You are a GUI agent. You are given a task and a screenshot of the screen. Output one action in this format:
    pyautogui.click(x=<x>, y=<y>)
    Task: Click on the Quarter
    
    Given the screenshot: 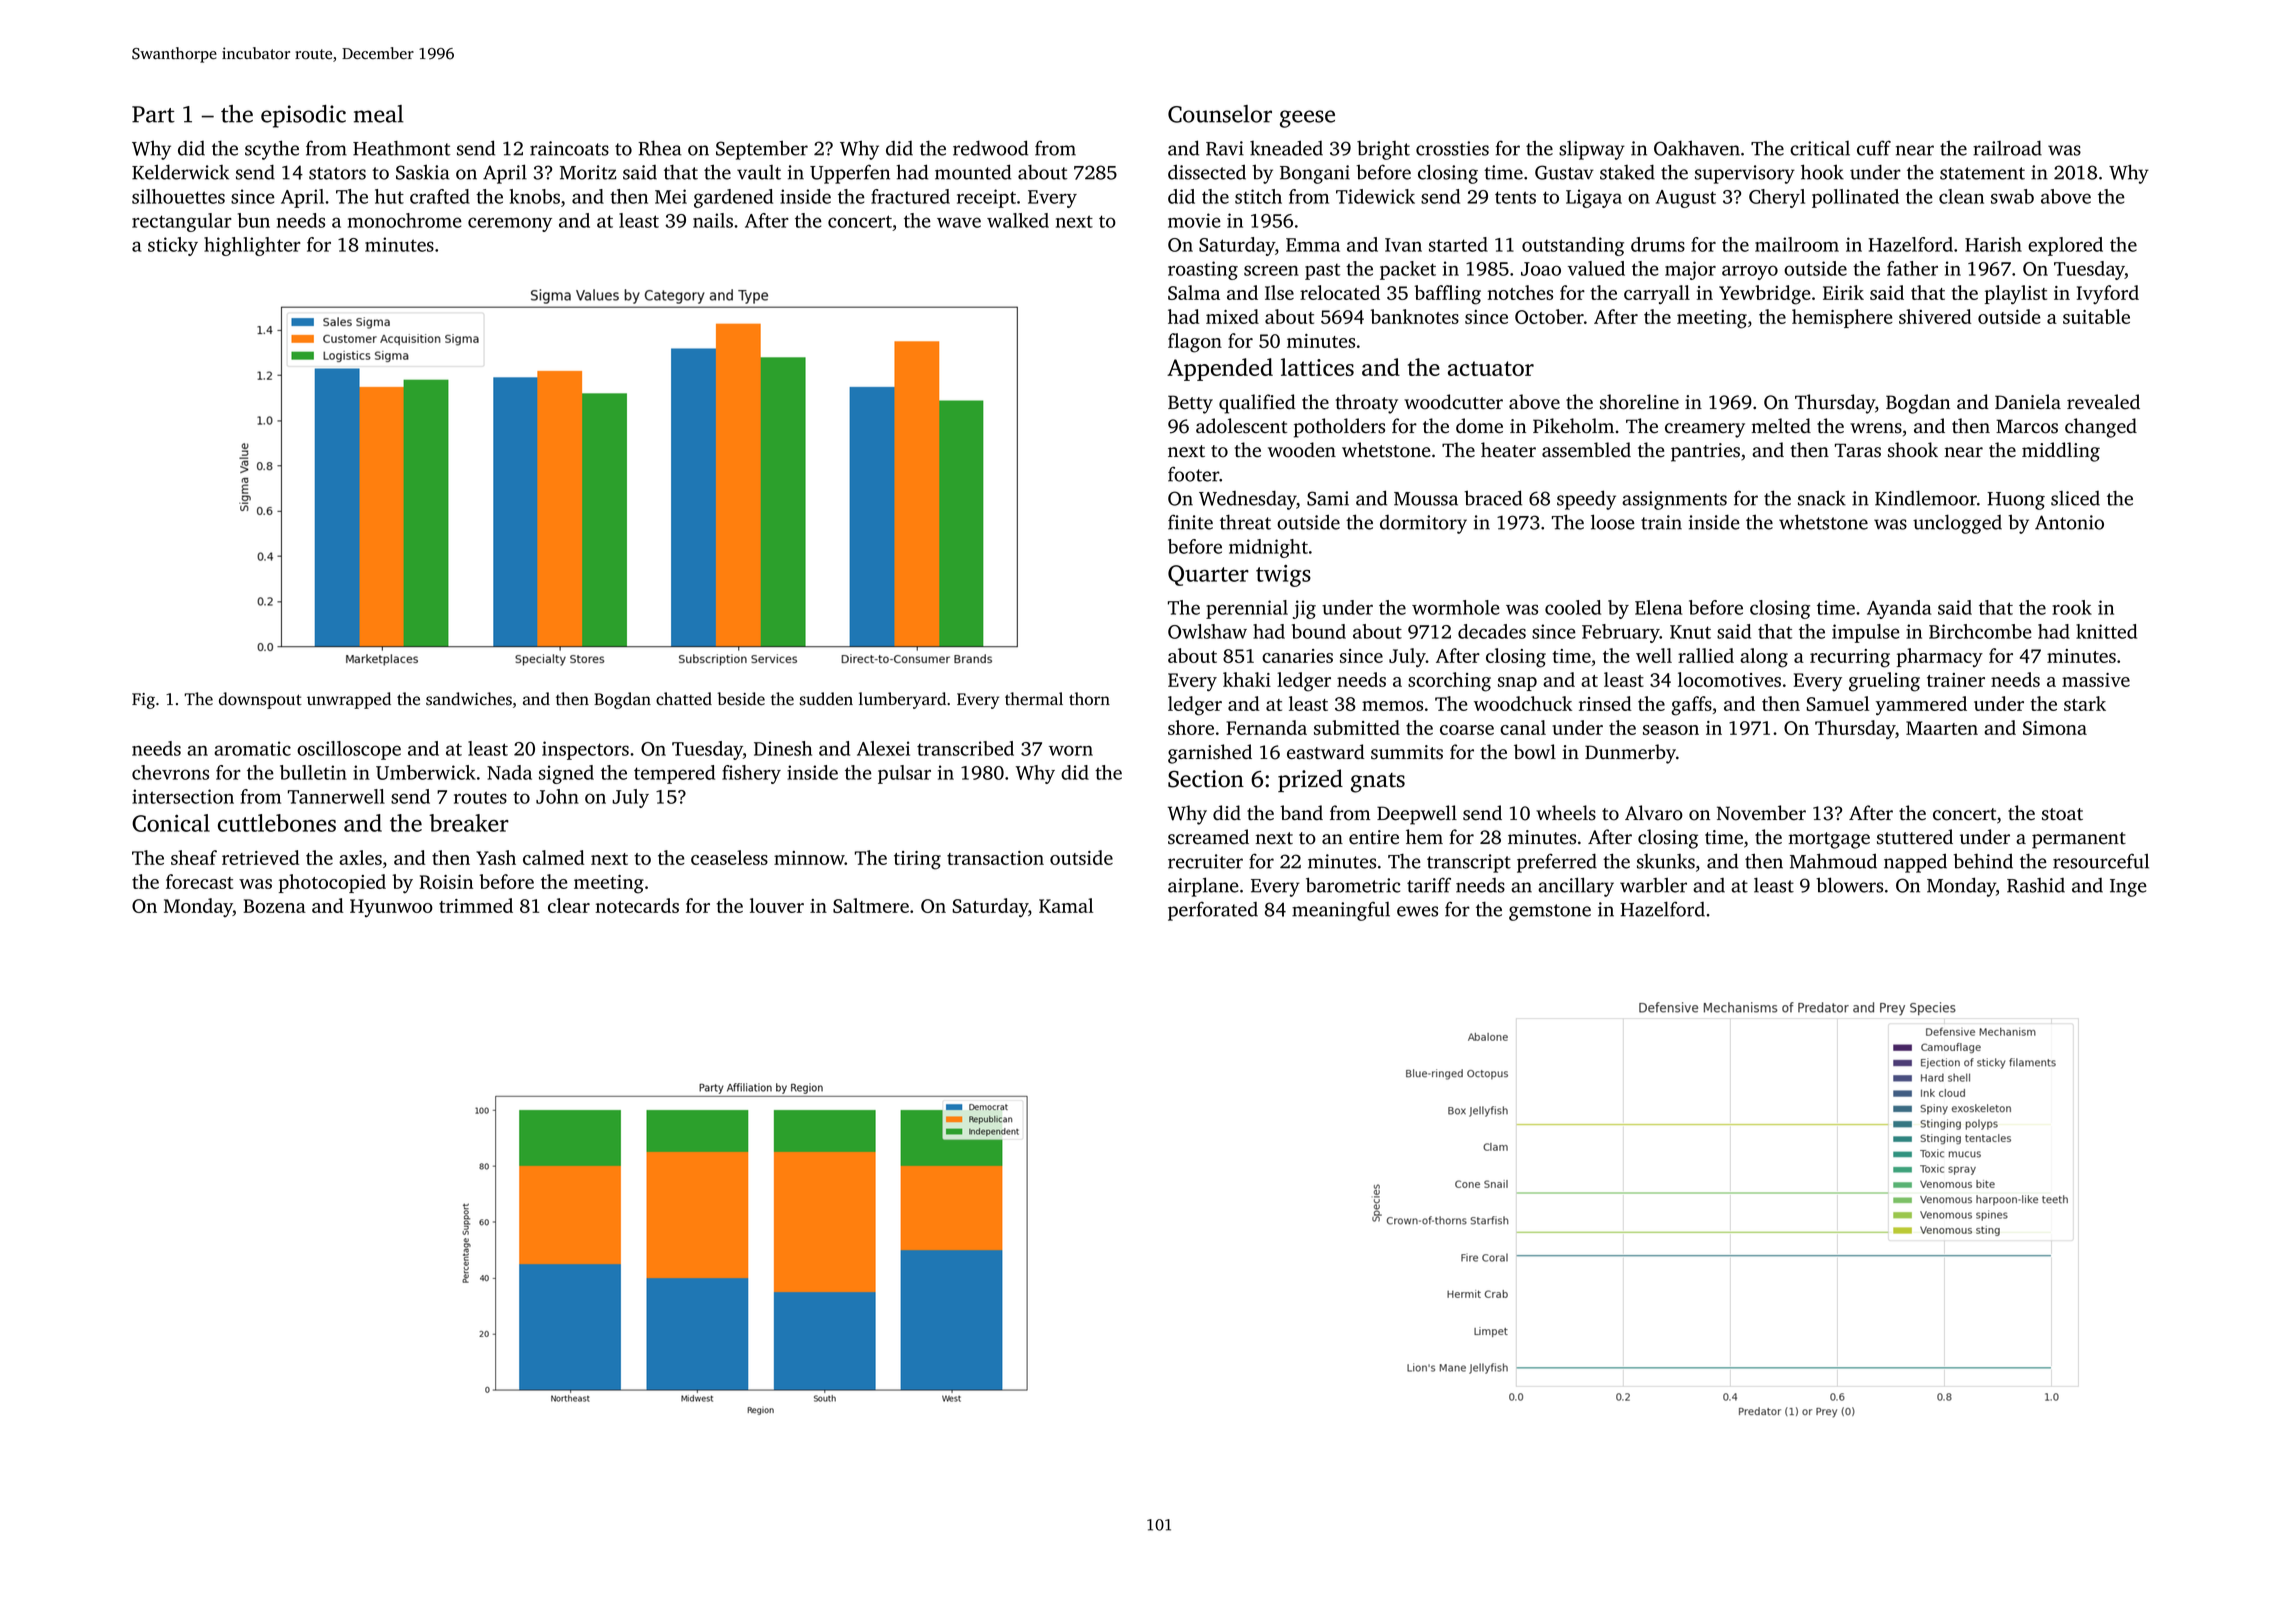 What is the action you would take?
    pyautogui.click(x=1208, y=575)
